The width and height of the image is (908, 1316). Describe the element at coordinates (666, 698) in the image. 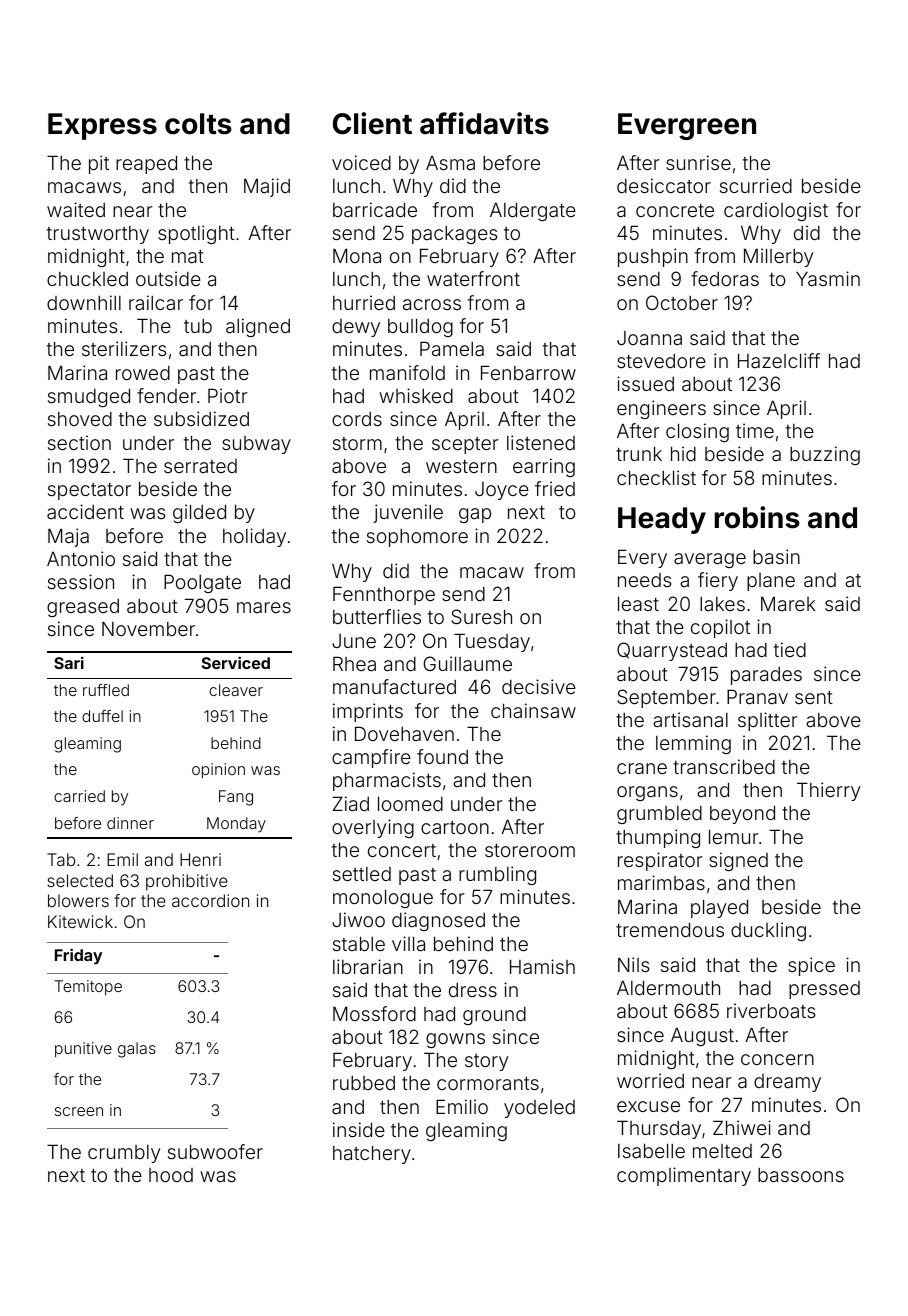

I see `September` at that location.
